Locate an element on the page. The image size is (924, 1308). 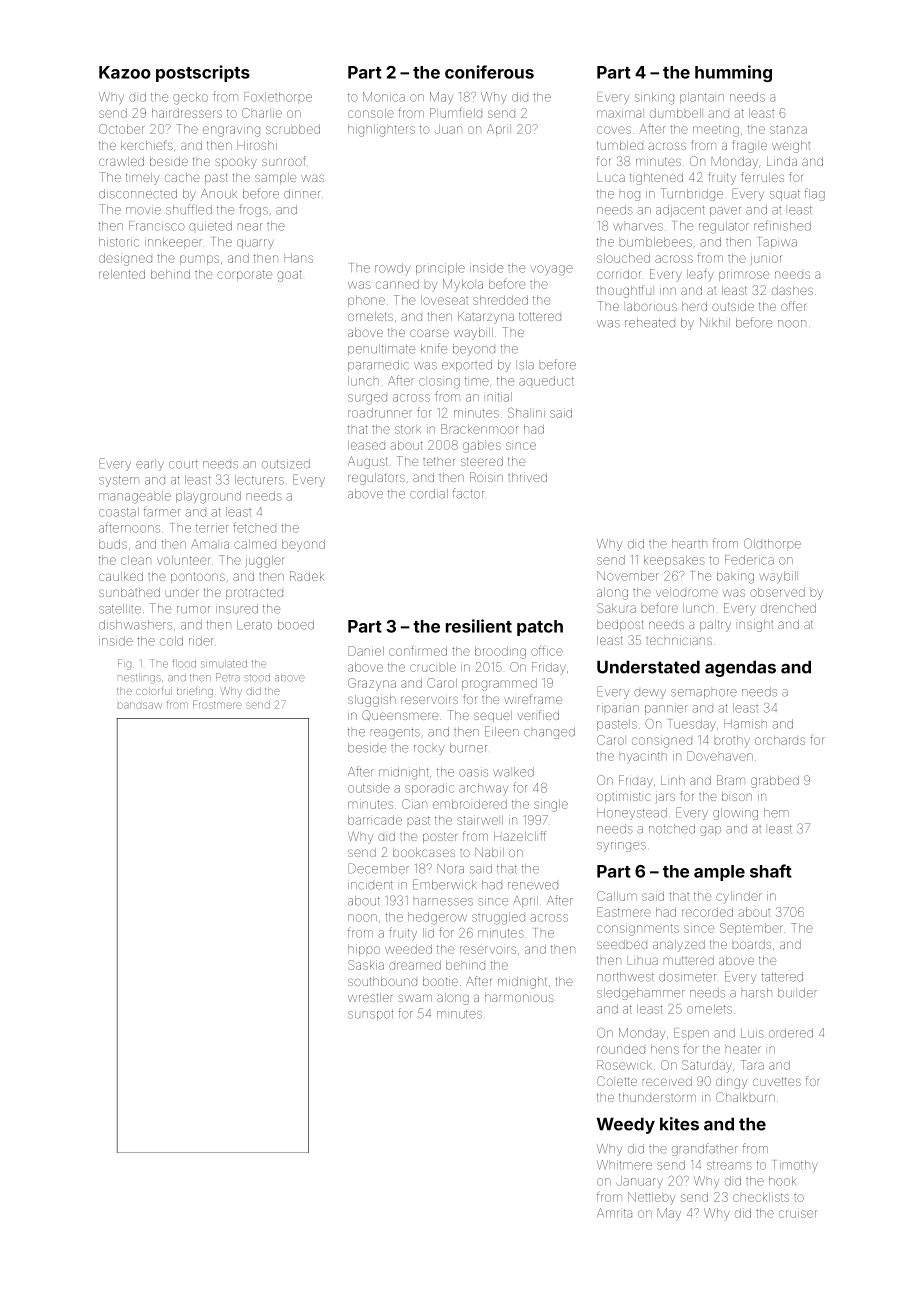
Amrita is located at coordinates (614, 1213).
